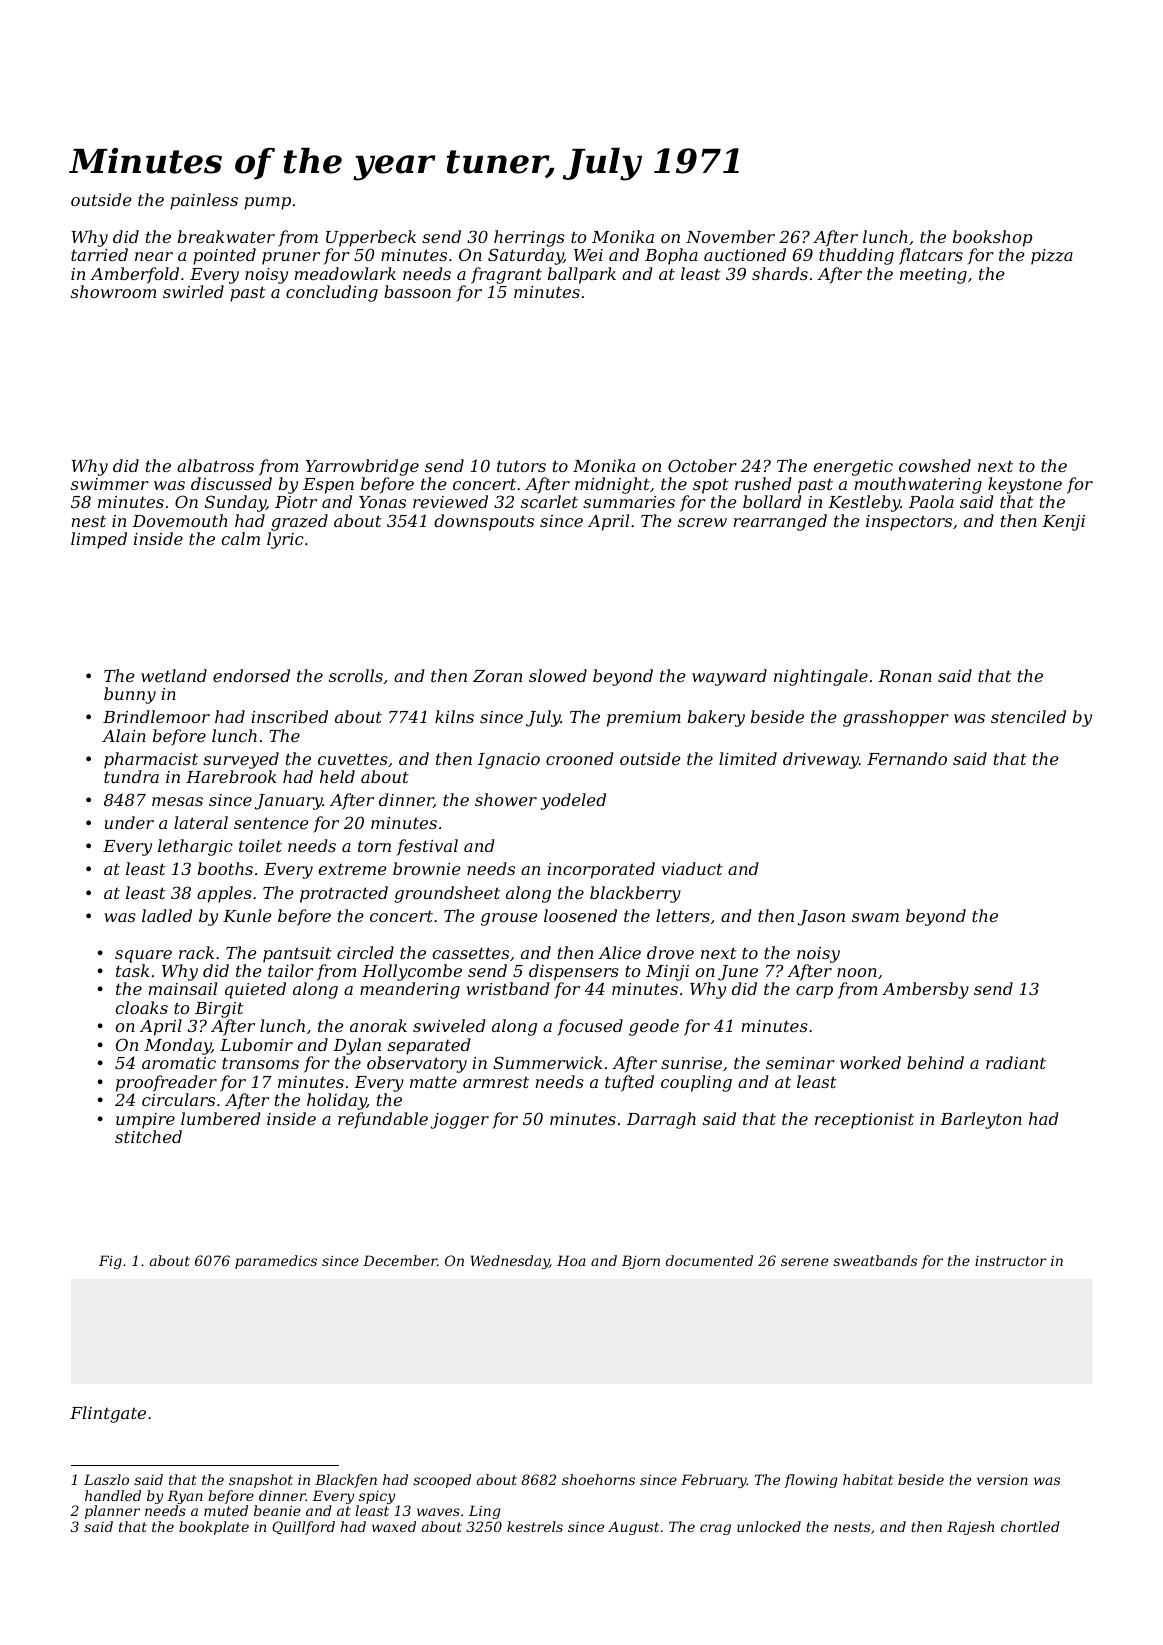 The image size is (1163, 1645). Describe the element at coordinates (907, 758) in the screenshot. I see `Fernando` at that location.
